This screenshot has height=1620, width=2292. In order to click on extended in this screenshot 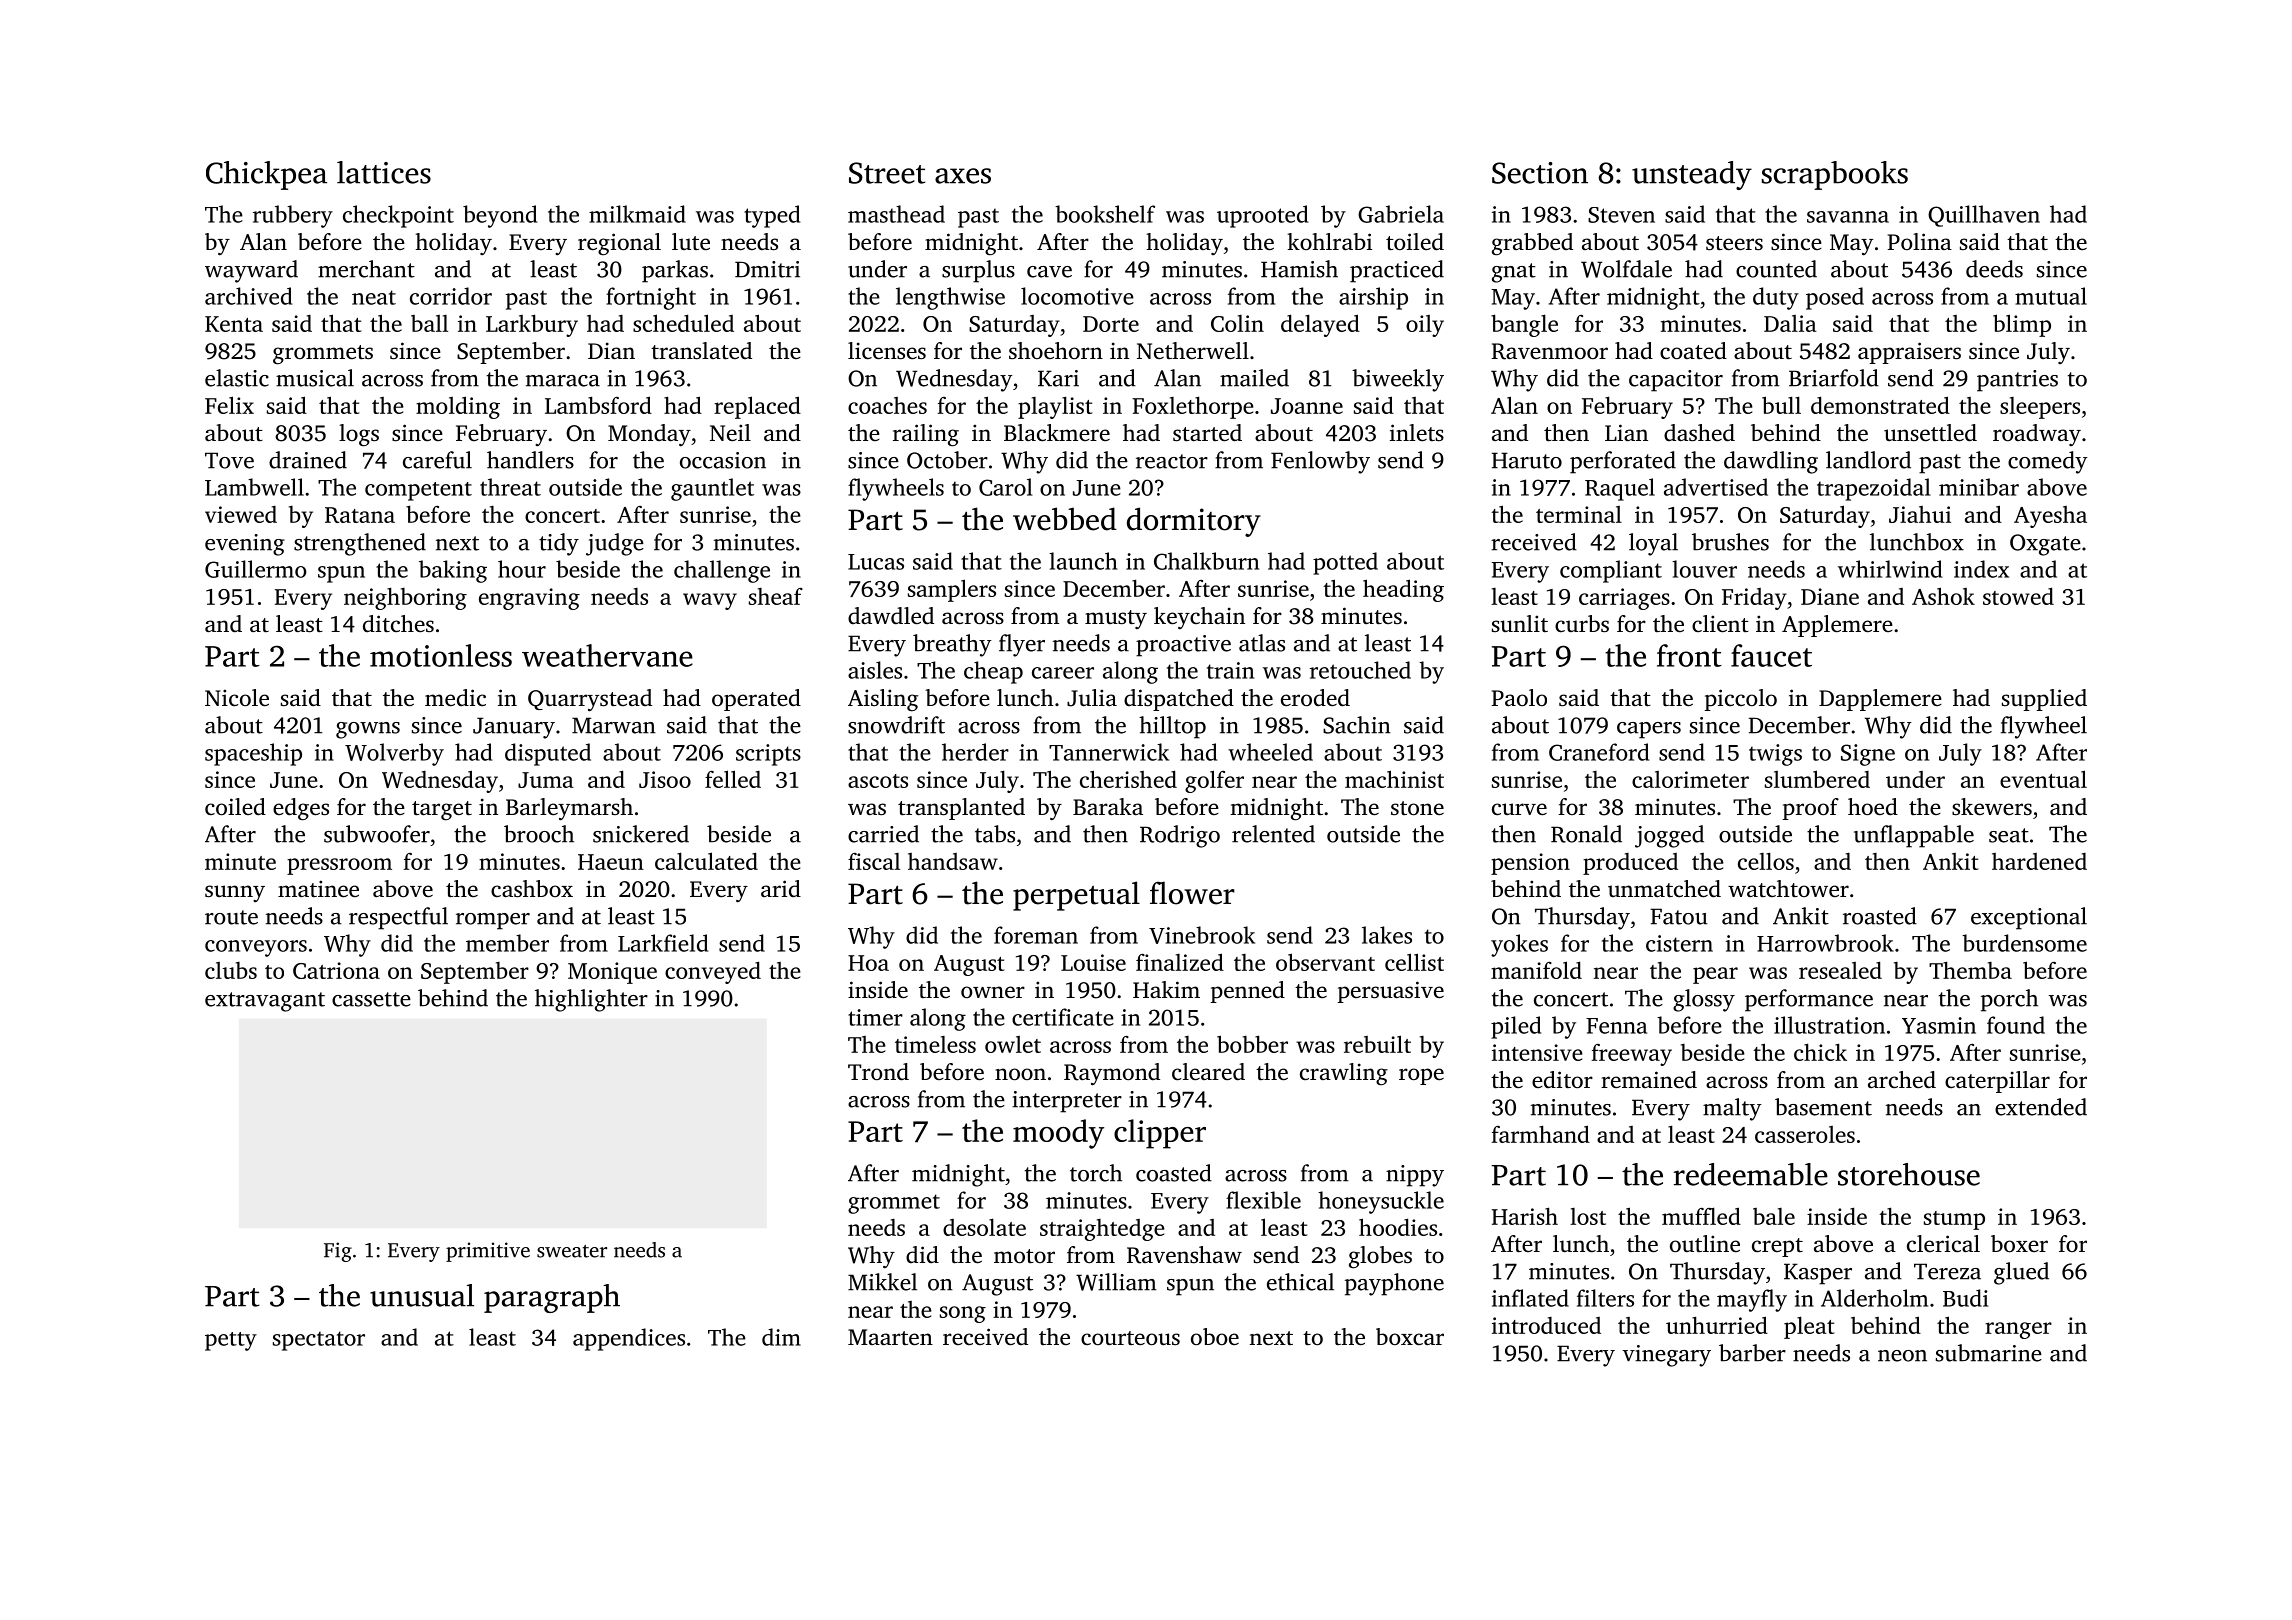, I will do `click(2041, 1107)`.
